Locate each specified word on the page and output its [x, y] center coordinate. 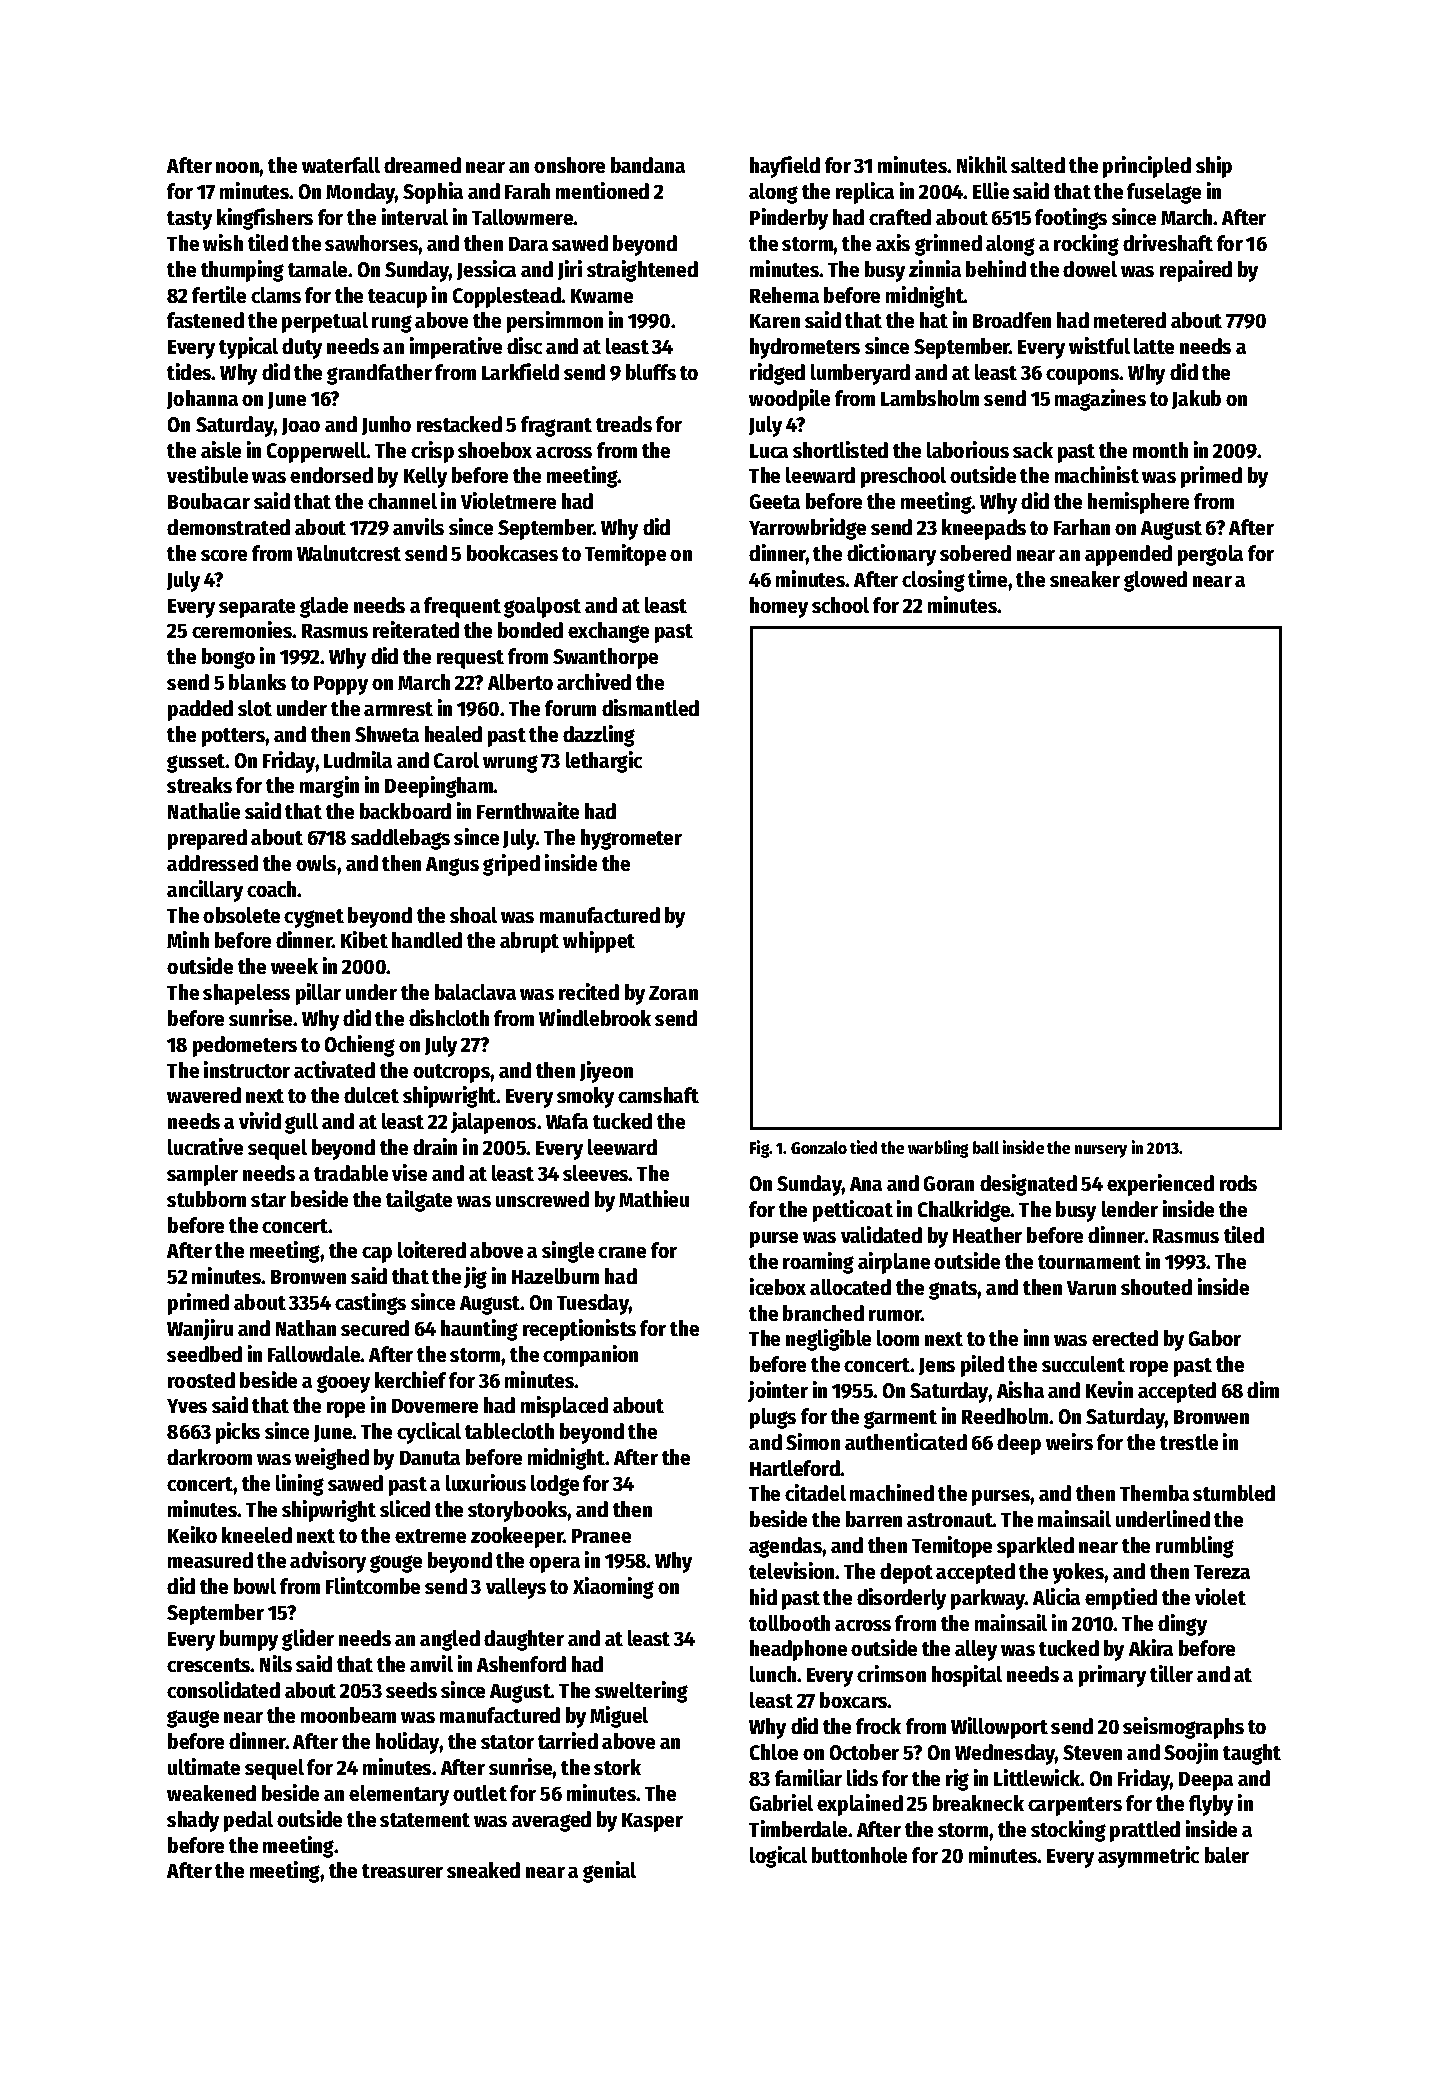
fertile [219, 294]
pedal [248, 1821]
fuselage [1164, 193]
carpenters [1075, 1806]
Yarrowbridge [807, 529]
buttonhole [859, 1855]
